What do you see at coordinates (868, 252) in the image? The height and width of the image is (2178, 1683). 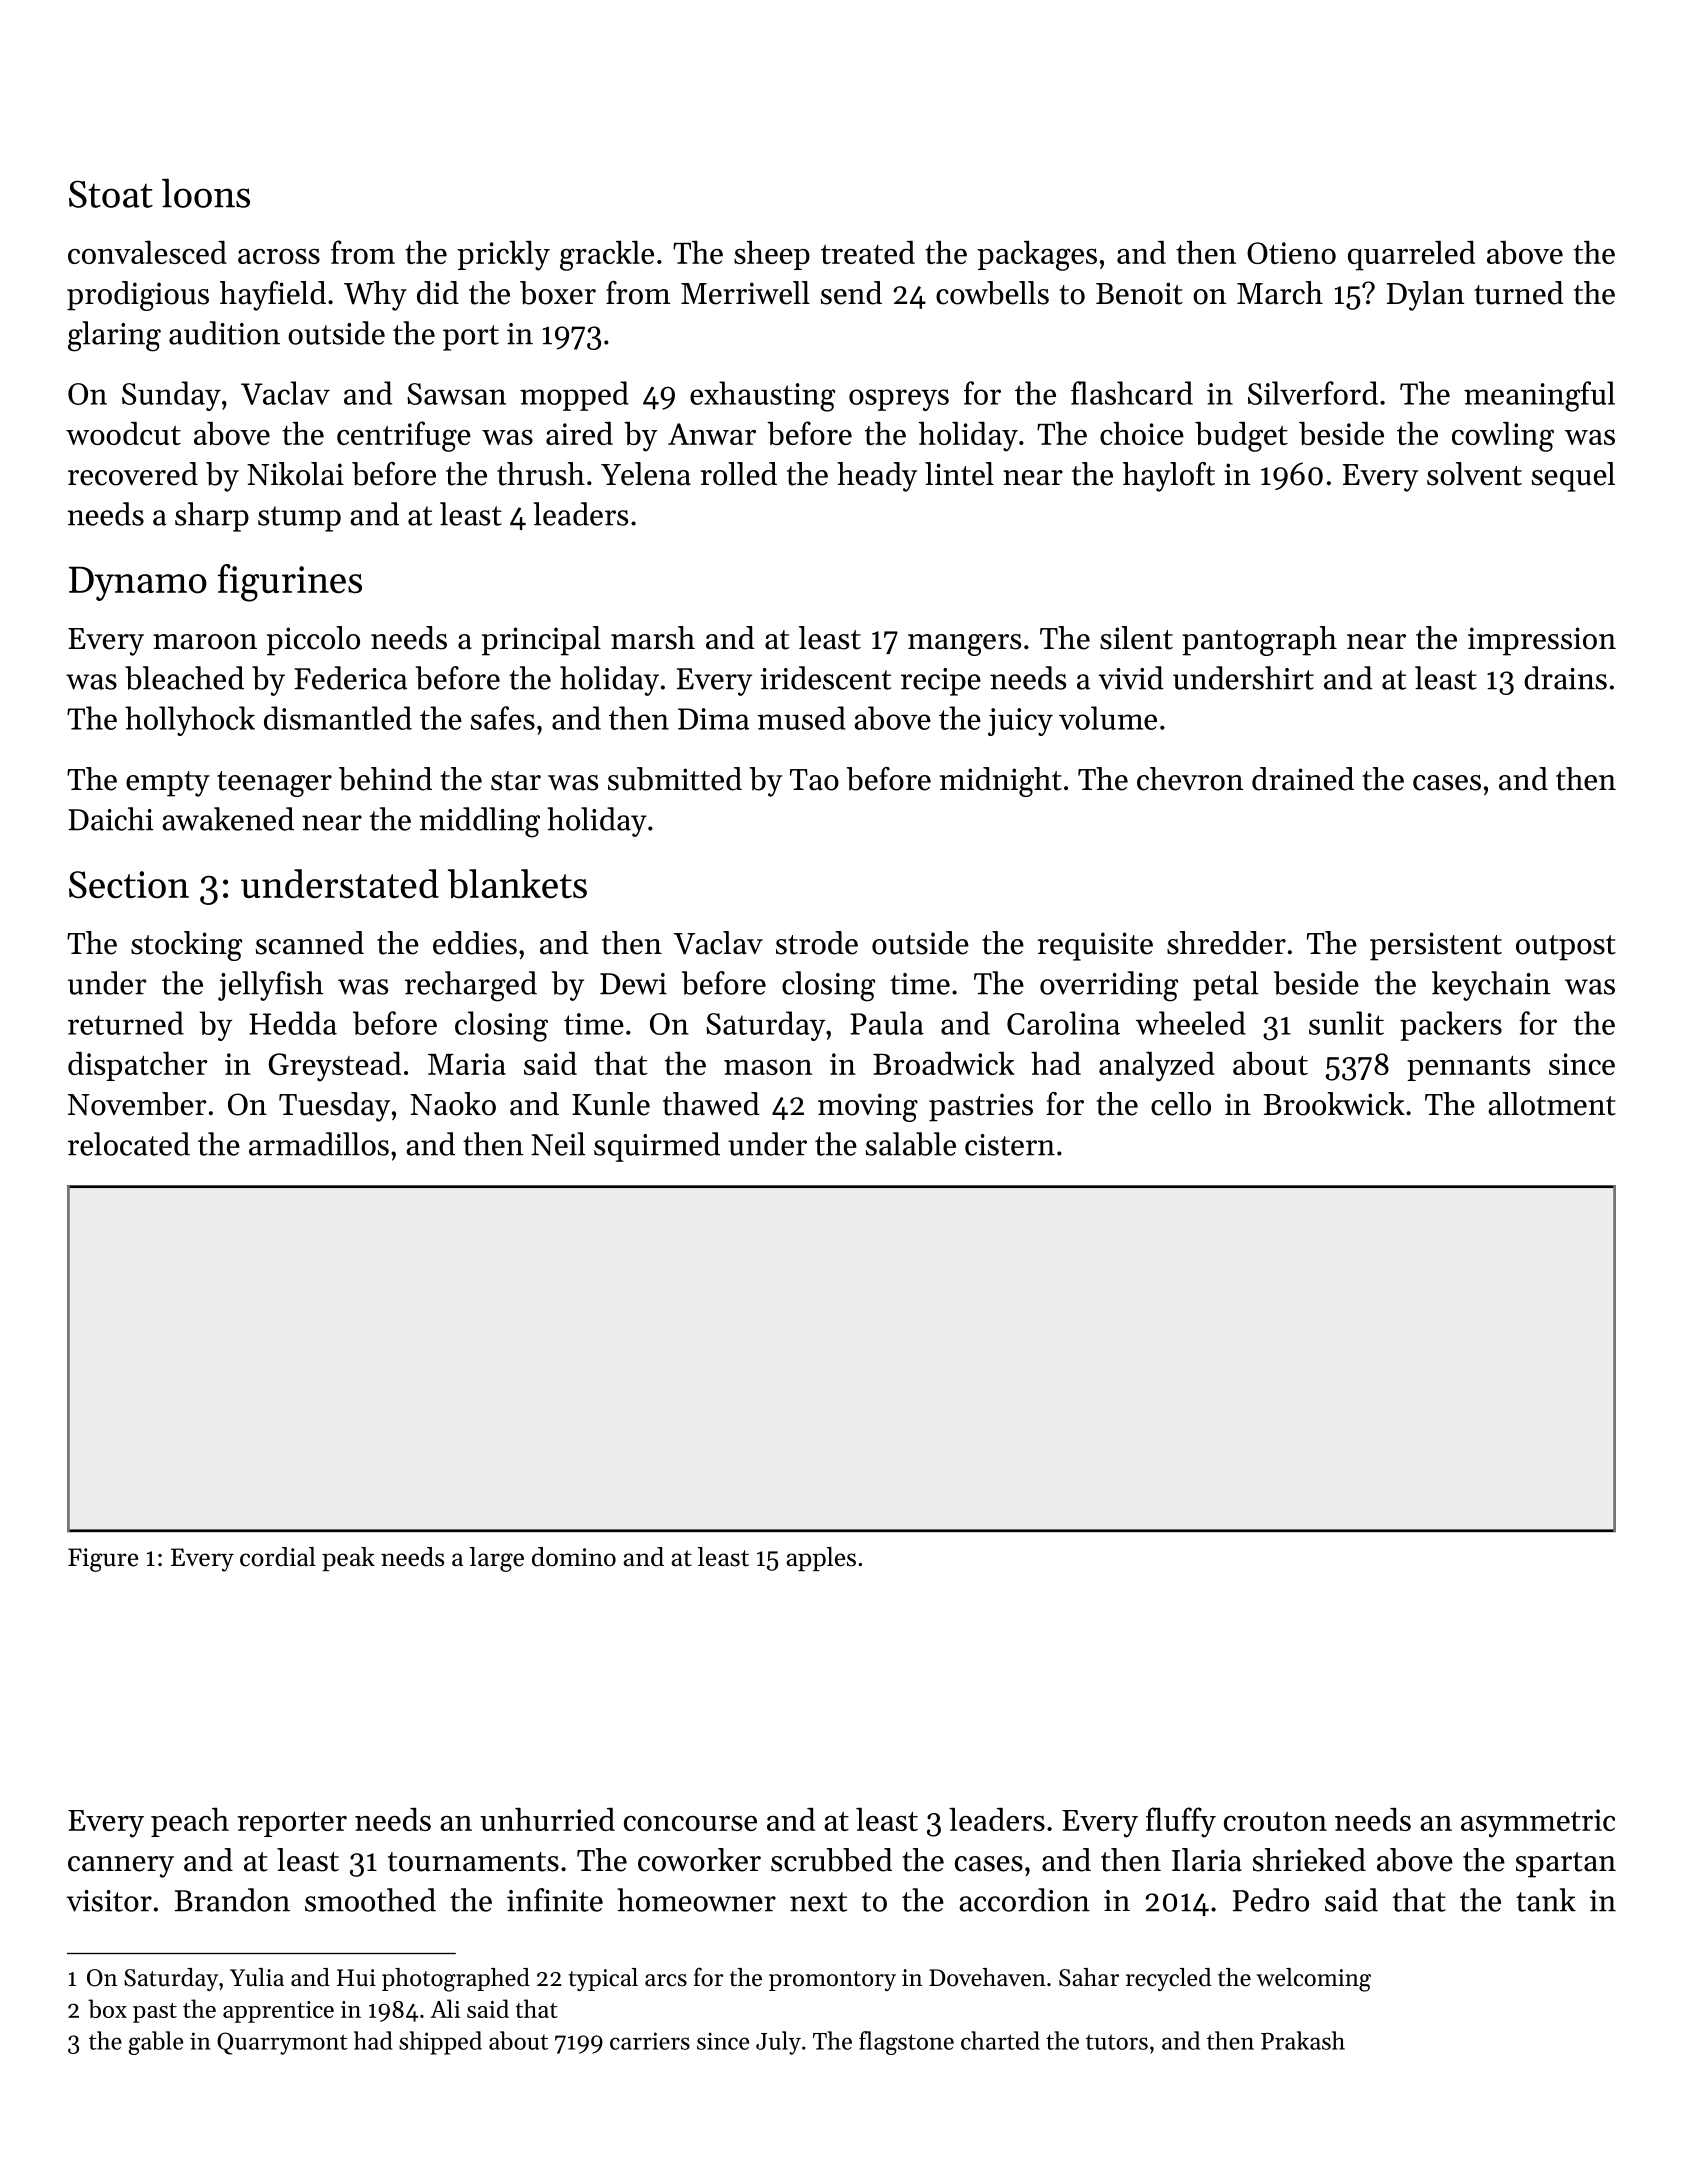 I see `treated` at bounding box center [868, 252].
